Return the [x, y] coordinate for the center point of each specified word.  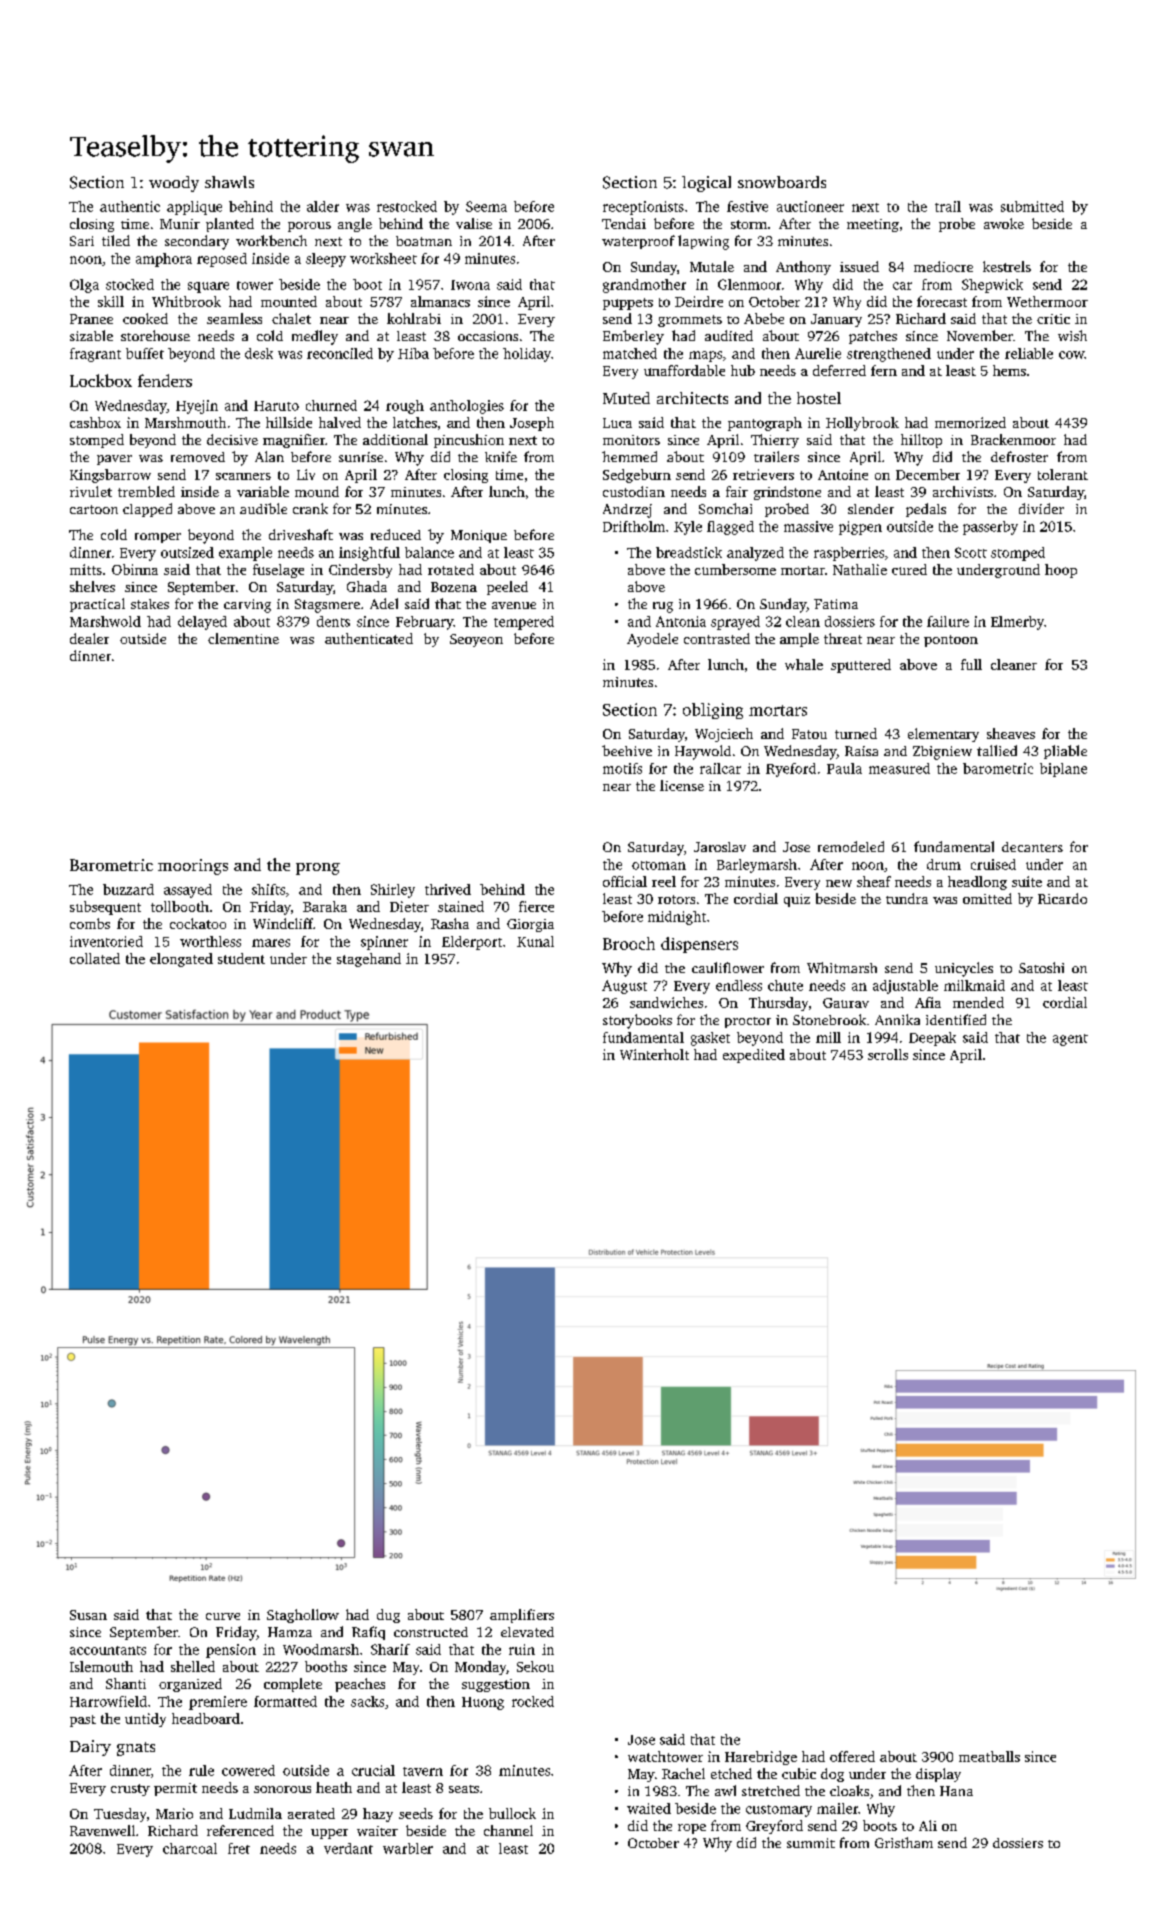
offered [852, 1756]
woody [174, 184]
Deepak [932, 1039]
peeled [507, 588]
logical [706, 184]
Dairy [90, 1748]
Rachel [683, 1773]
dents [333, 621]
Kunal [535, 941]
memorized [970, 422]
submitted [1032, 206]
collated [95, 958]
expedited [754, 1056]
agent [1070, 1040]
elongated [181, 960]
